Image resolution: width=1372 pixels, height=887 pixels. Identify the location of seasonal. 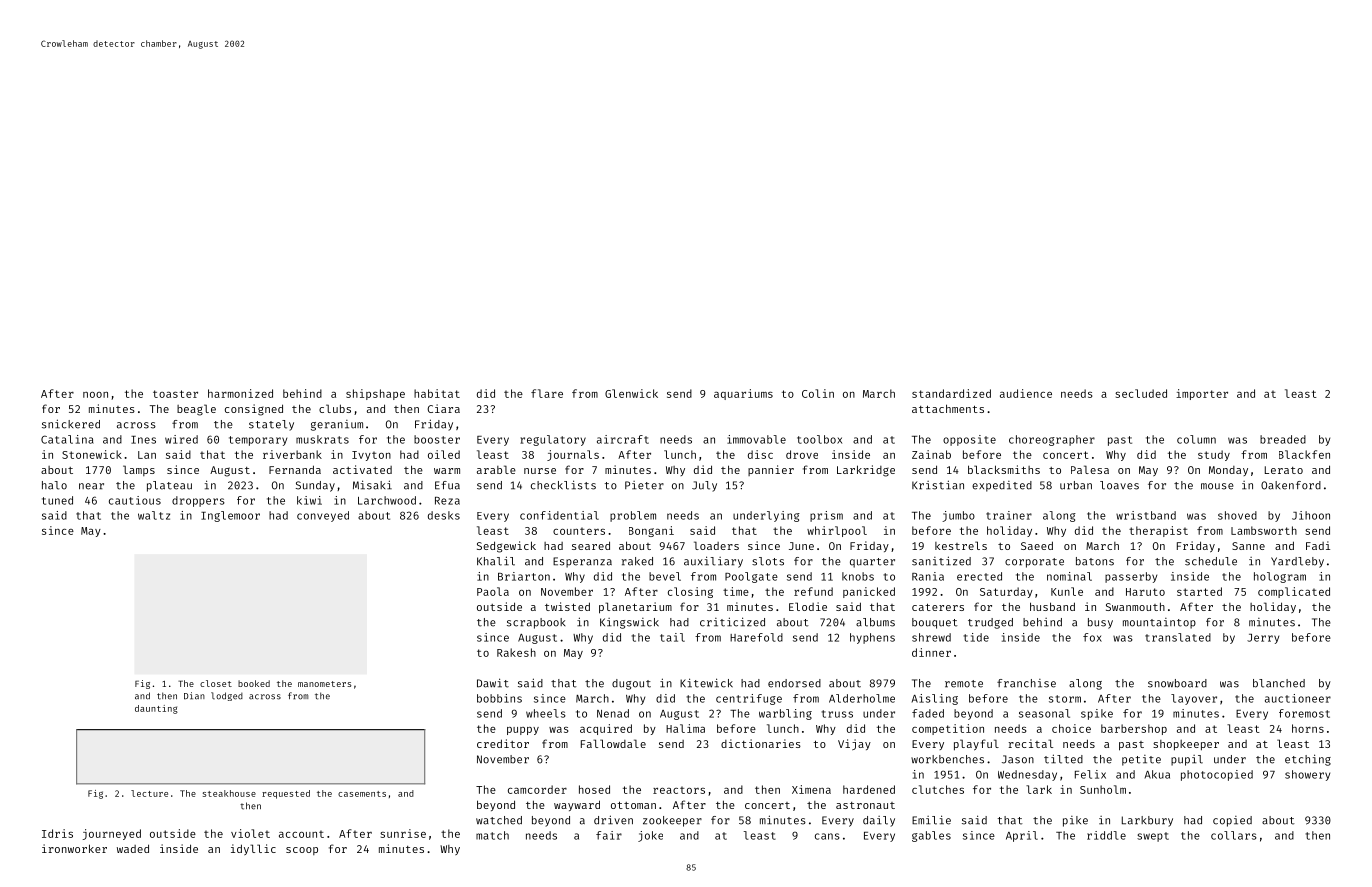
(1044, 713).
